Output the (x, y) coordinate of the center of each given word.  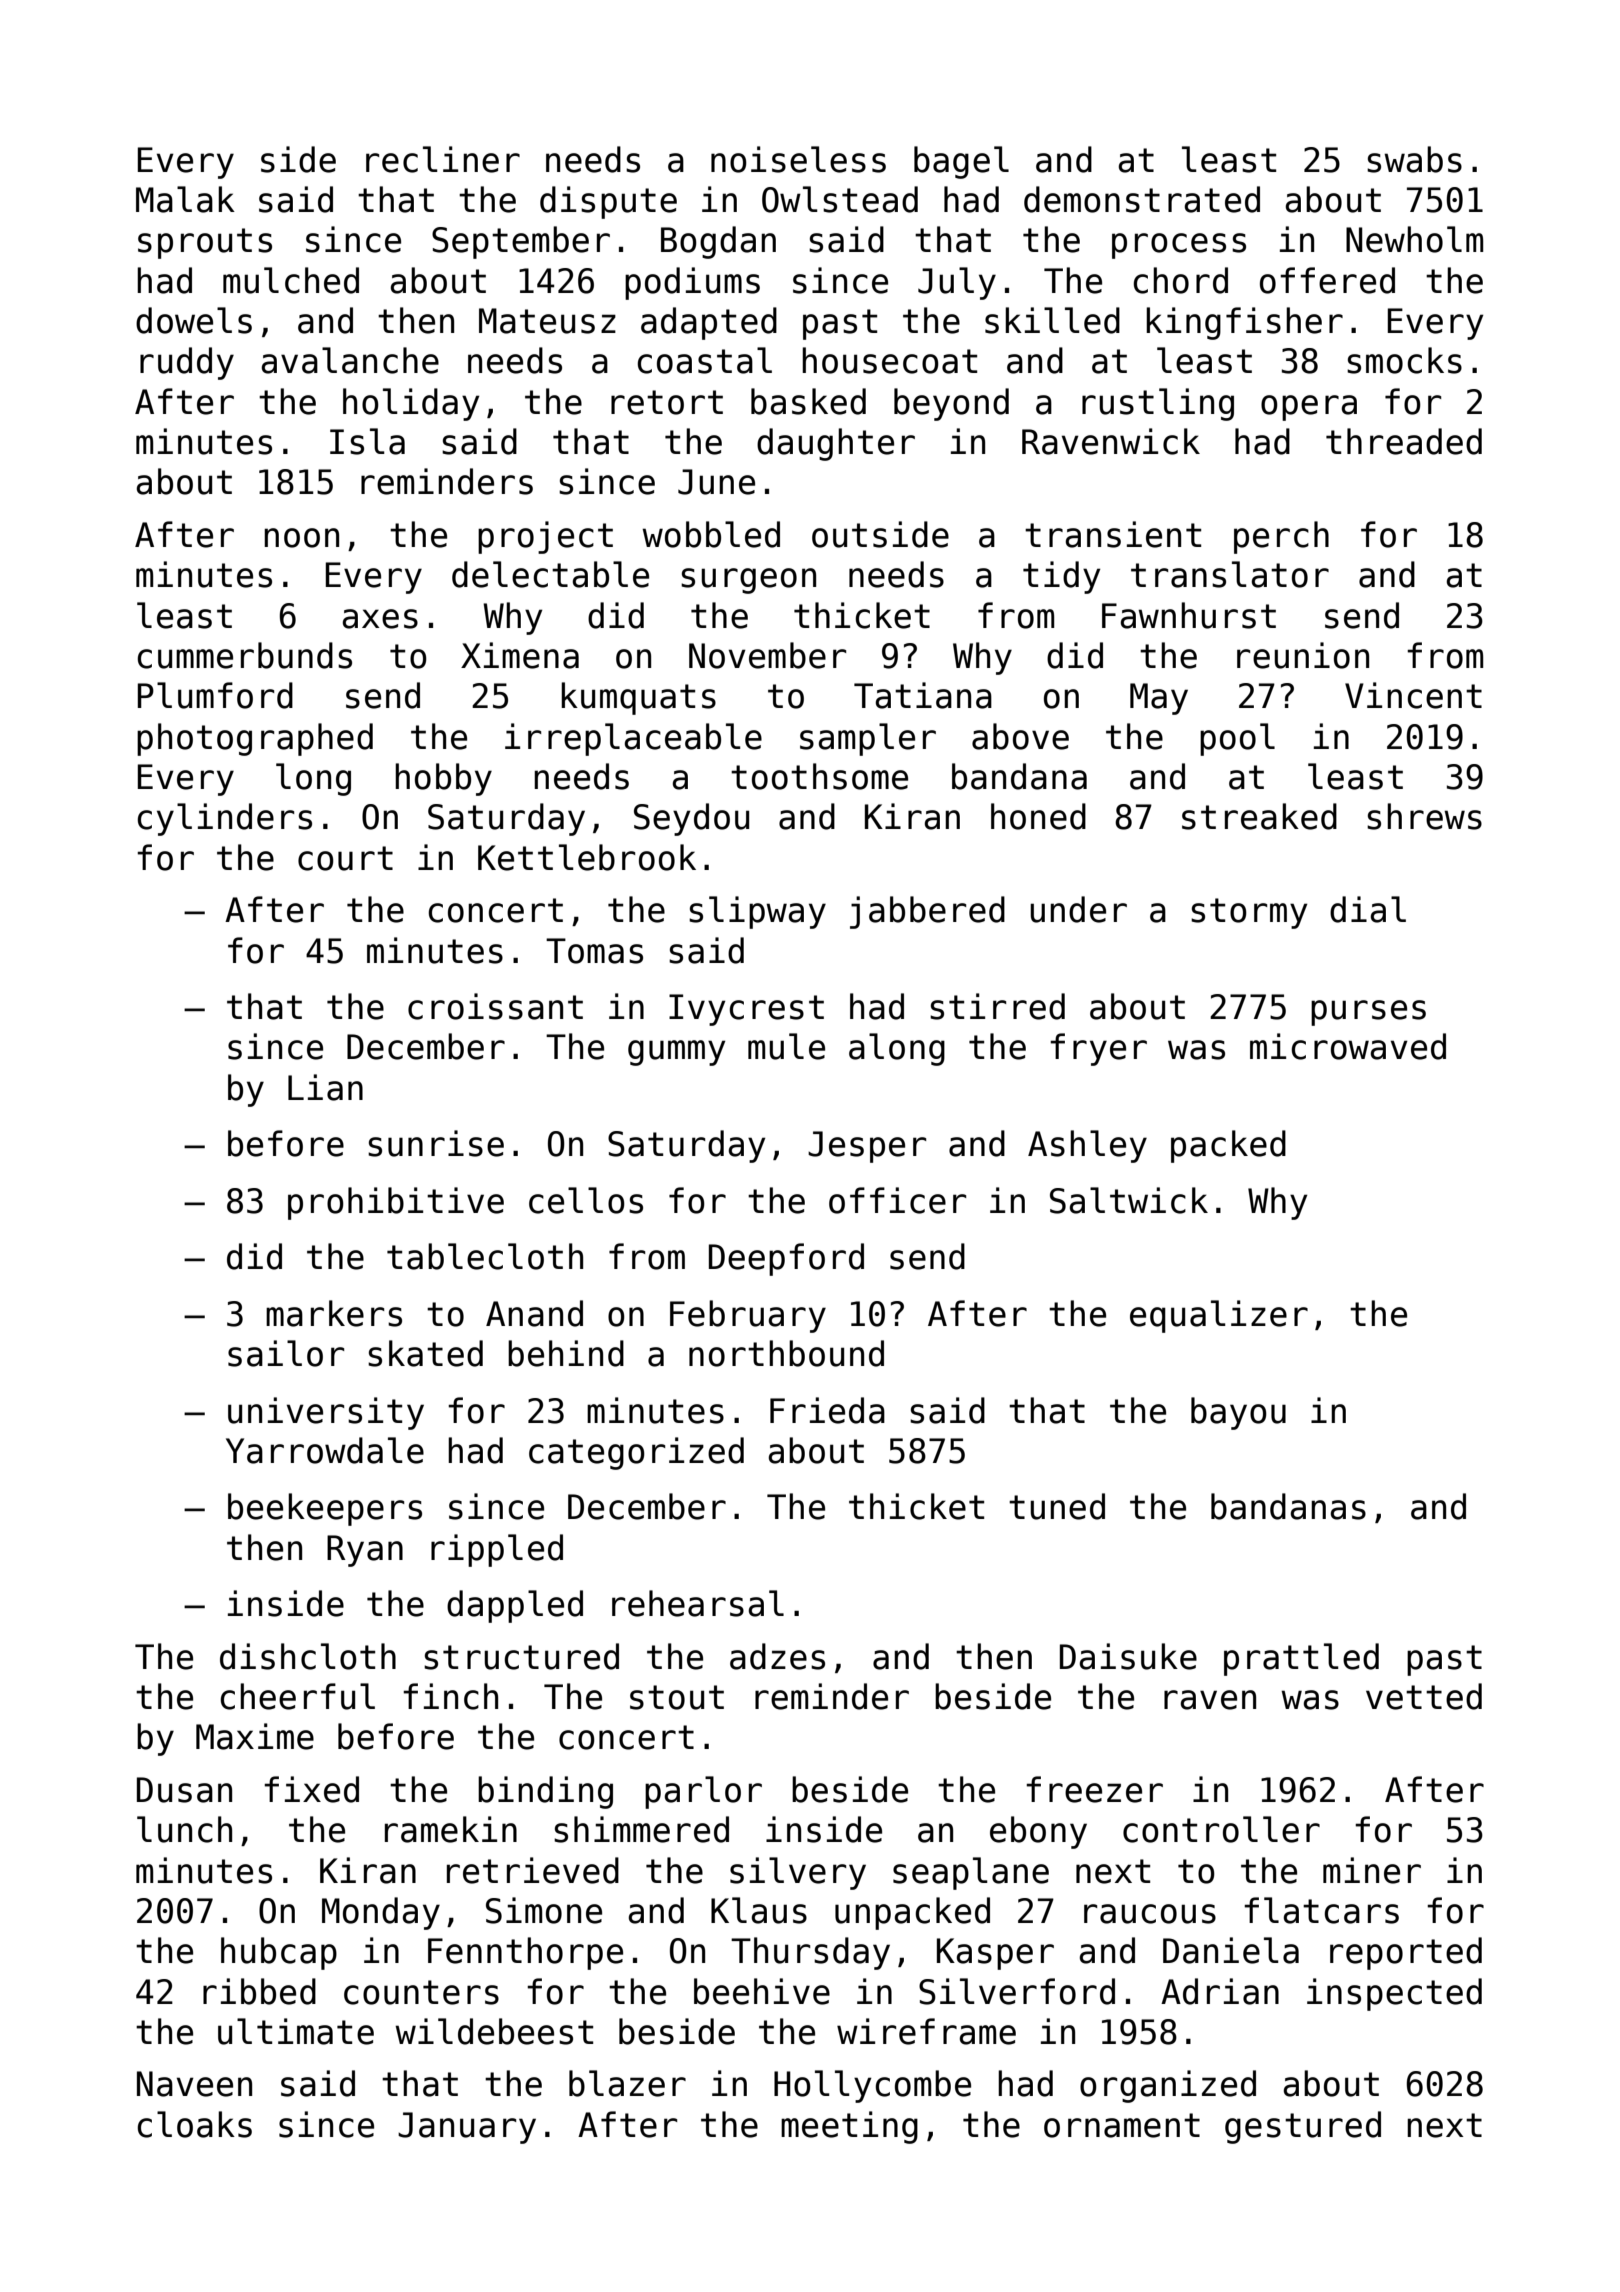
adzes (777, 1656)
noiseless (798, 159)
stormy (1249, 913)
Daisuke (1128, 1656)
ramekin (451, 1829)
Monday (381, 1913)
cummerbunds (245, 655)
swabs (1414, 159)
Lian (325, 1087)
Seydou (691, 819)
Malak (185, 199)
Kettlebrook (587, 857)
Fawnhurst (1189, 615)
